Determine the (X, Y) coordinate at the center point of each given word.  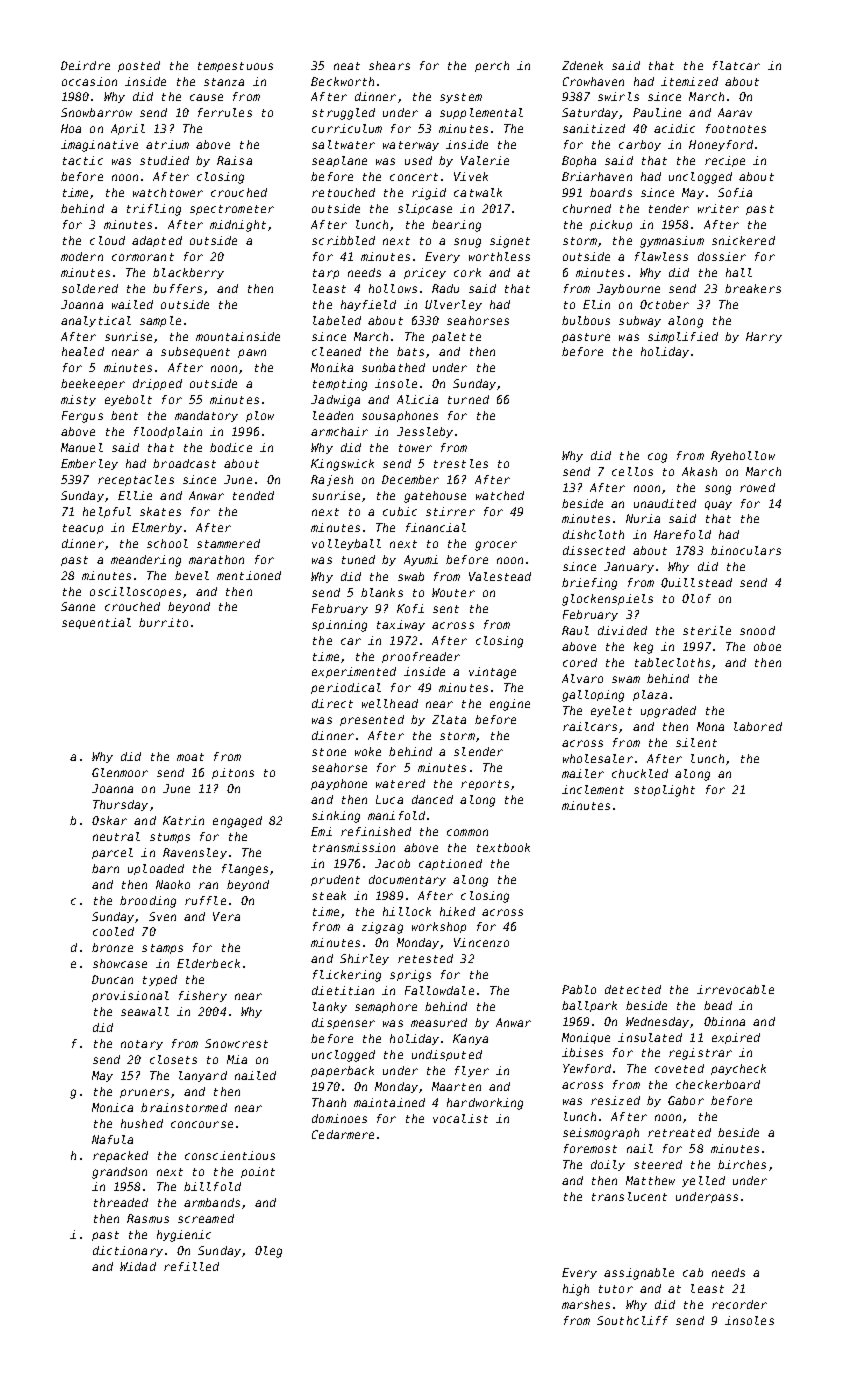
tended (253, 495)
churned (587, 208)
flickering (347, 976)
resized (615, 1100)
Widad (138, 1266)
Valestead (500, 576)
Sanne (78, 606)
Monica (112, 1107)
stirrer (450, 511)
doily (608, 1165)
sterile (707, 630)
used (418, 160)
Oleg (268, 1252)
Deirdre (85, 65)
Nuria (643, 518)
